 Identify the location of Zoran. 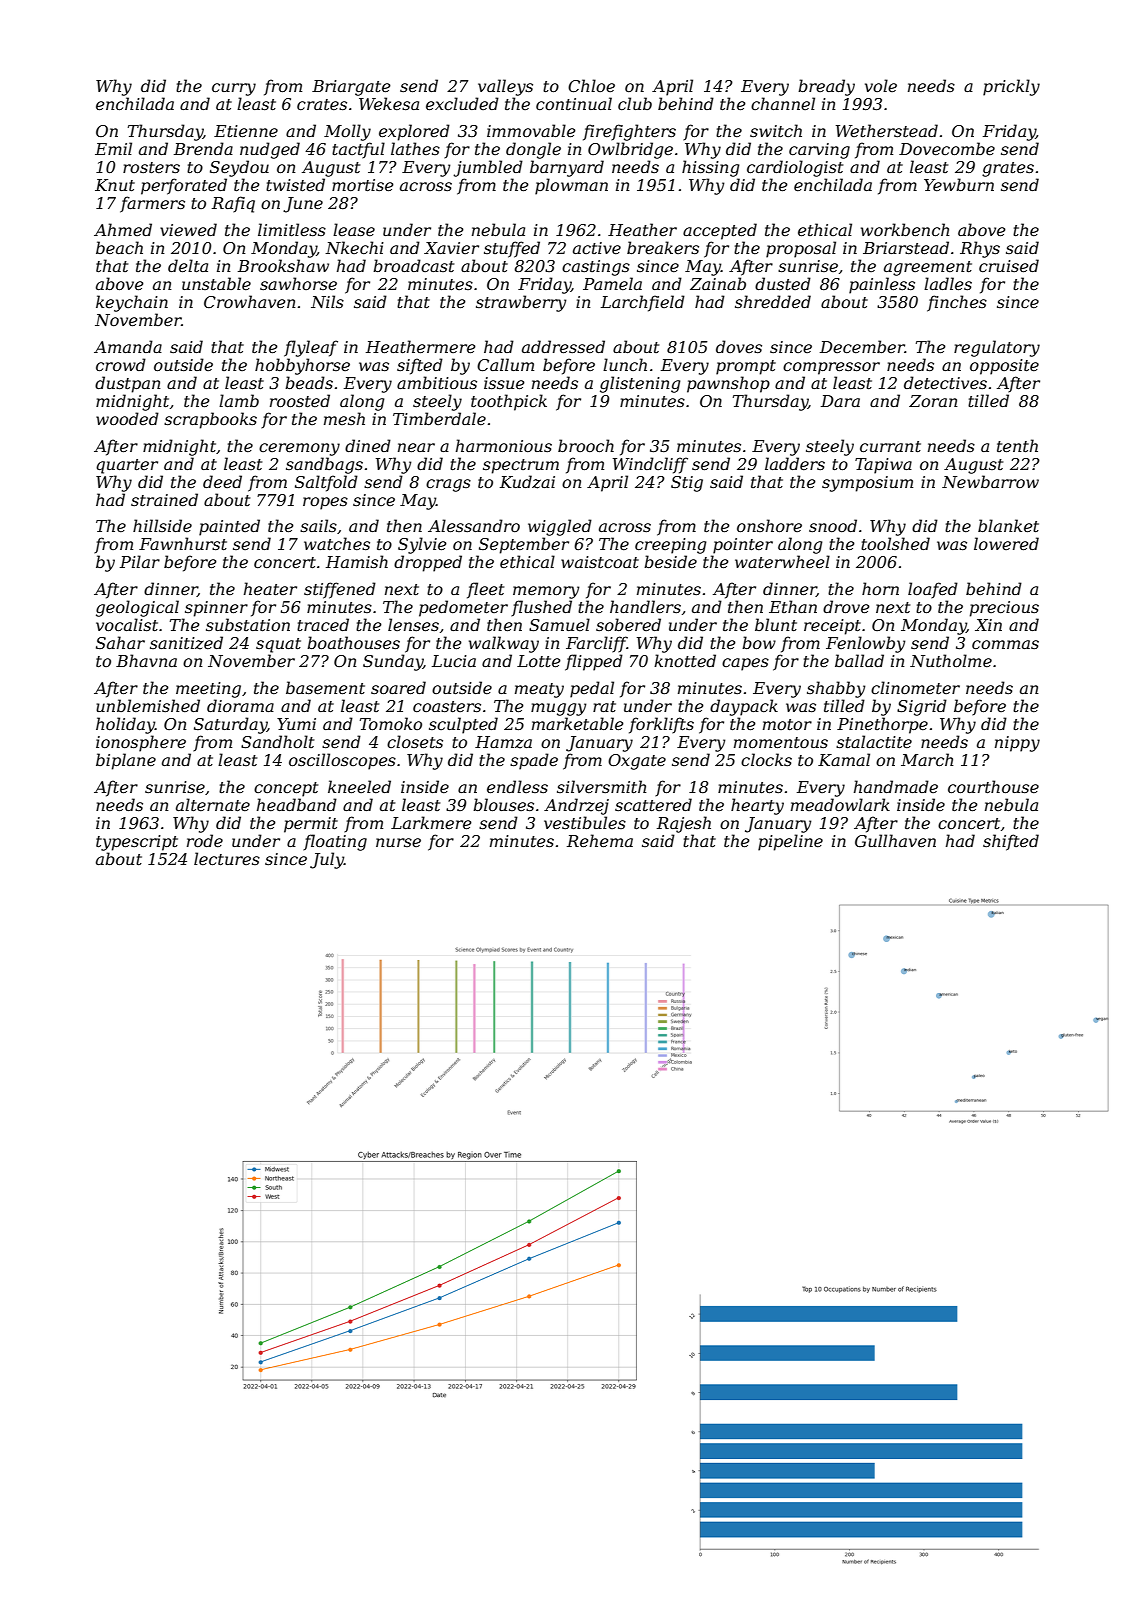
(933, 401).
